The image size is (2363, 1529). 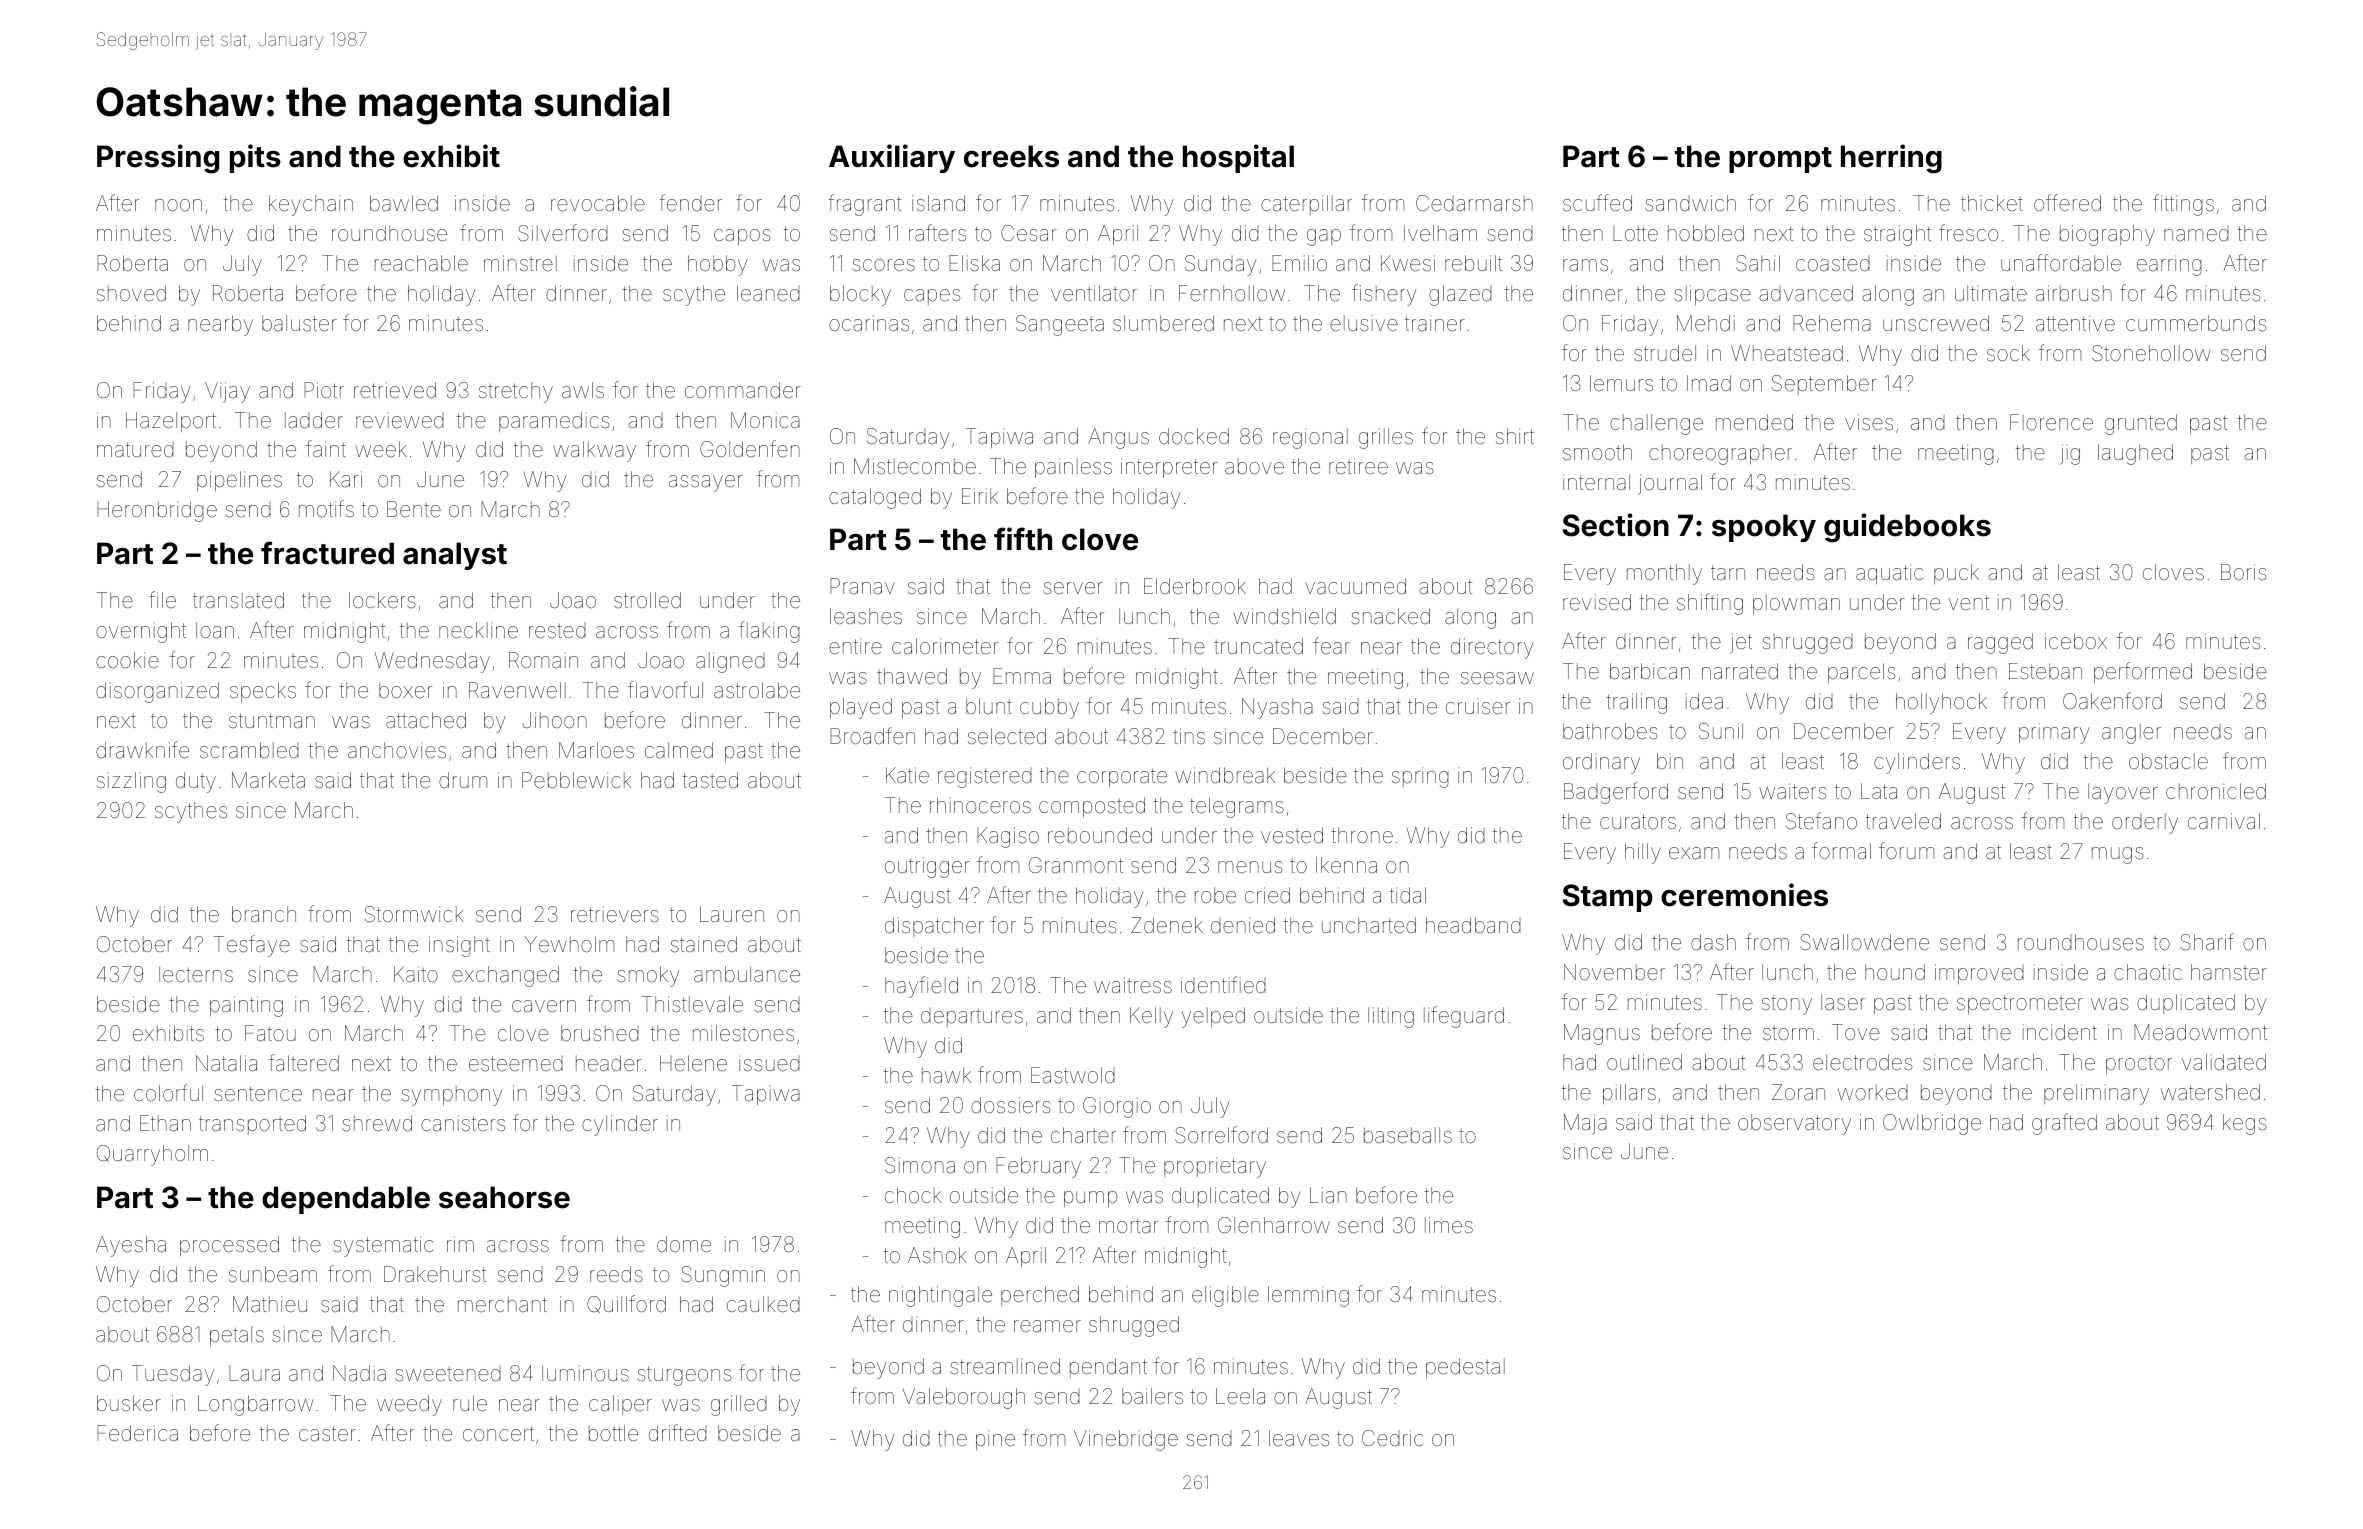 What do you see at coordinates (2216, 791) in the screenshot?
I see `chronicled` at bounding box center [2216, 791].
